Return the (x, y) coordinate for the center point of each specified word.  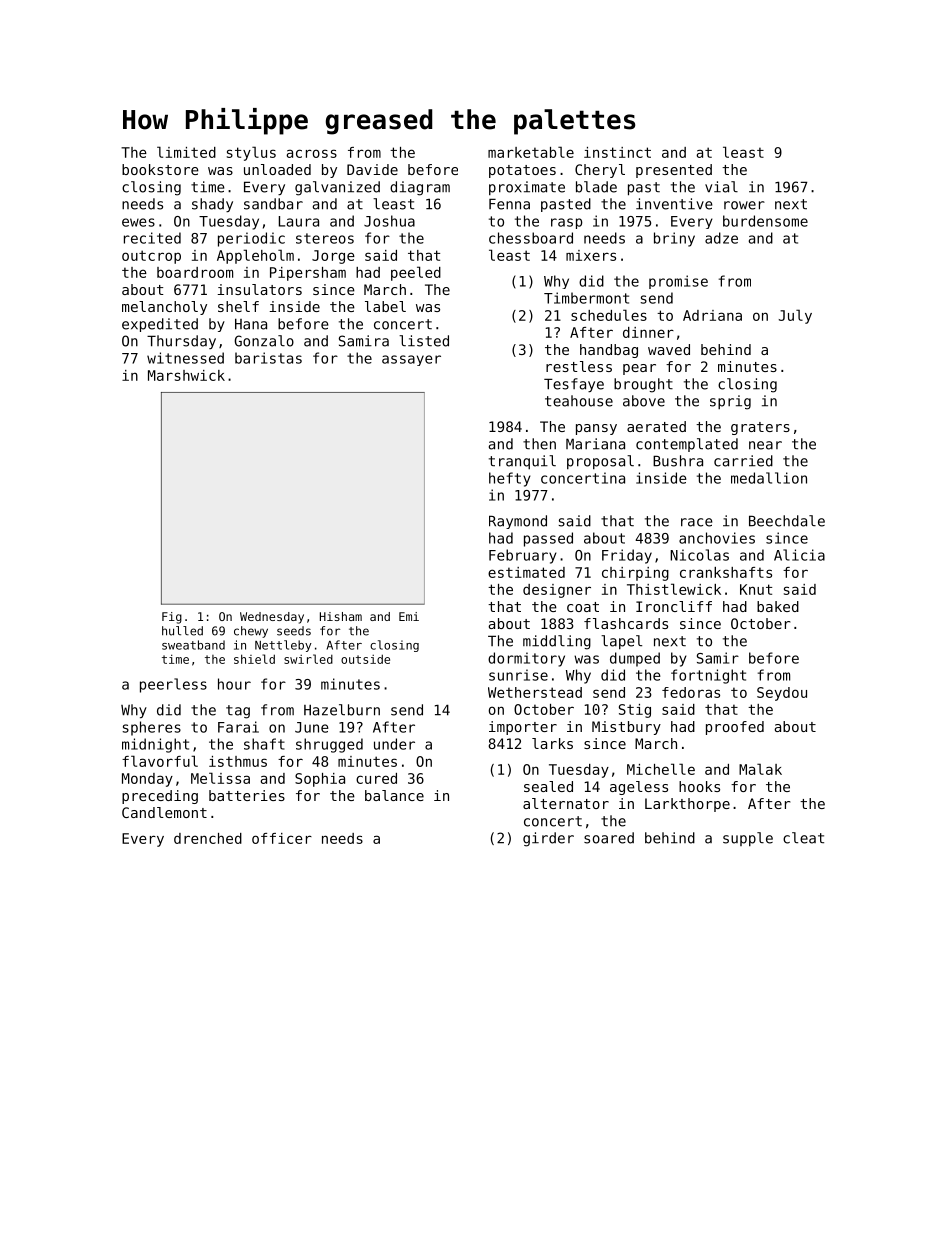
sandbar (273, 204)
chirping (635, 574)
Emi (409, 616)
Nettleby (283, 646)
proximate (527, 188)
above (644, 401)
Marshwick (186, 375)
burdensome (765, 221)
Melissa (220, 778)
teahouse (579, 401)
